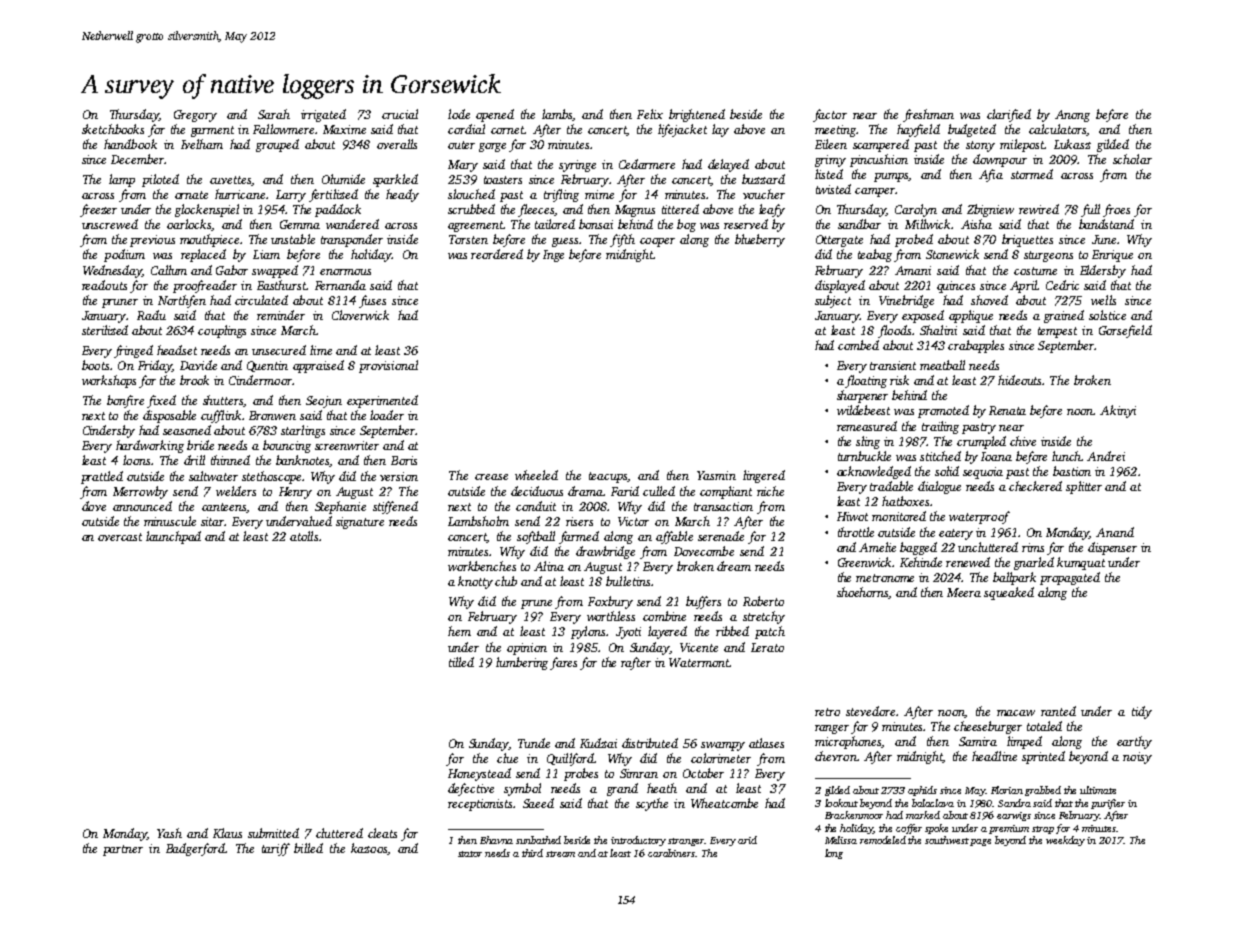  What do you see at coordinates (468, 239) in the document?
I see `Torsten` at bounding box center [468, 239].
